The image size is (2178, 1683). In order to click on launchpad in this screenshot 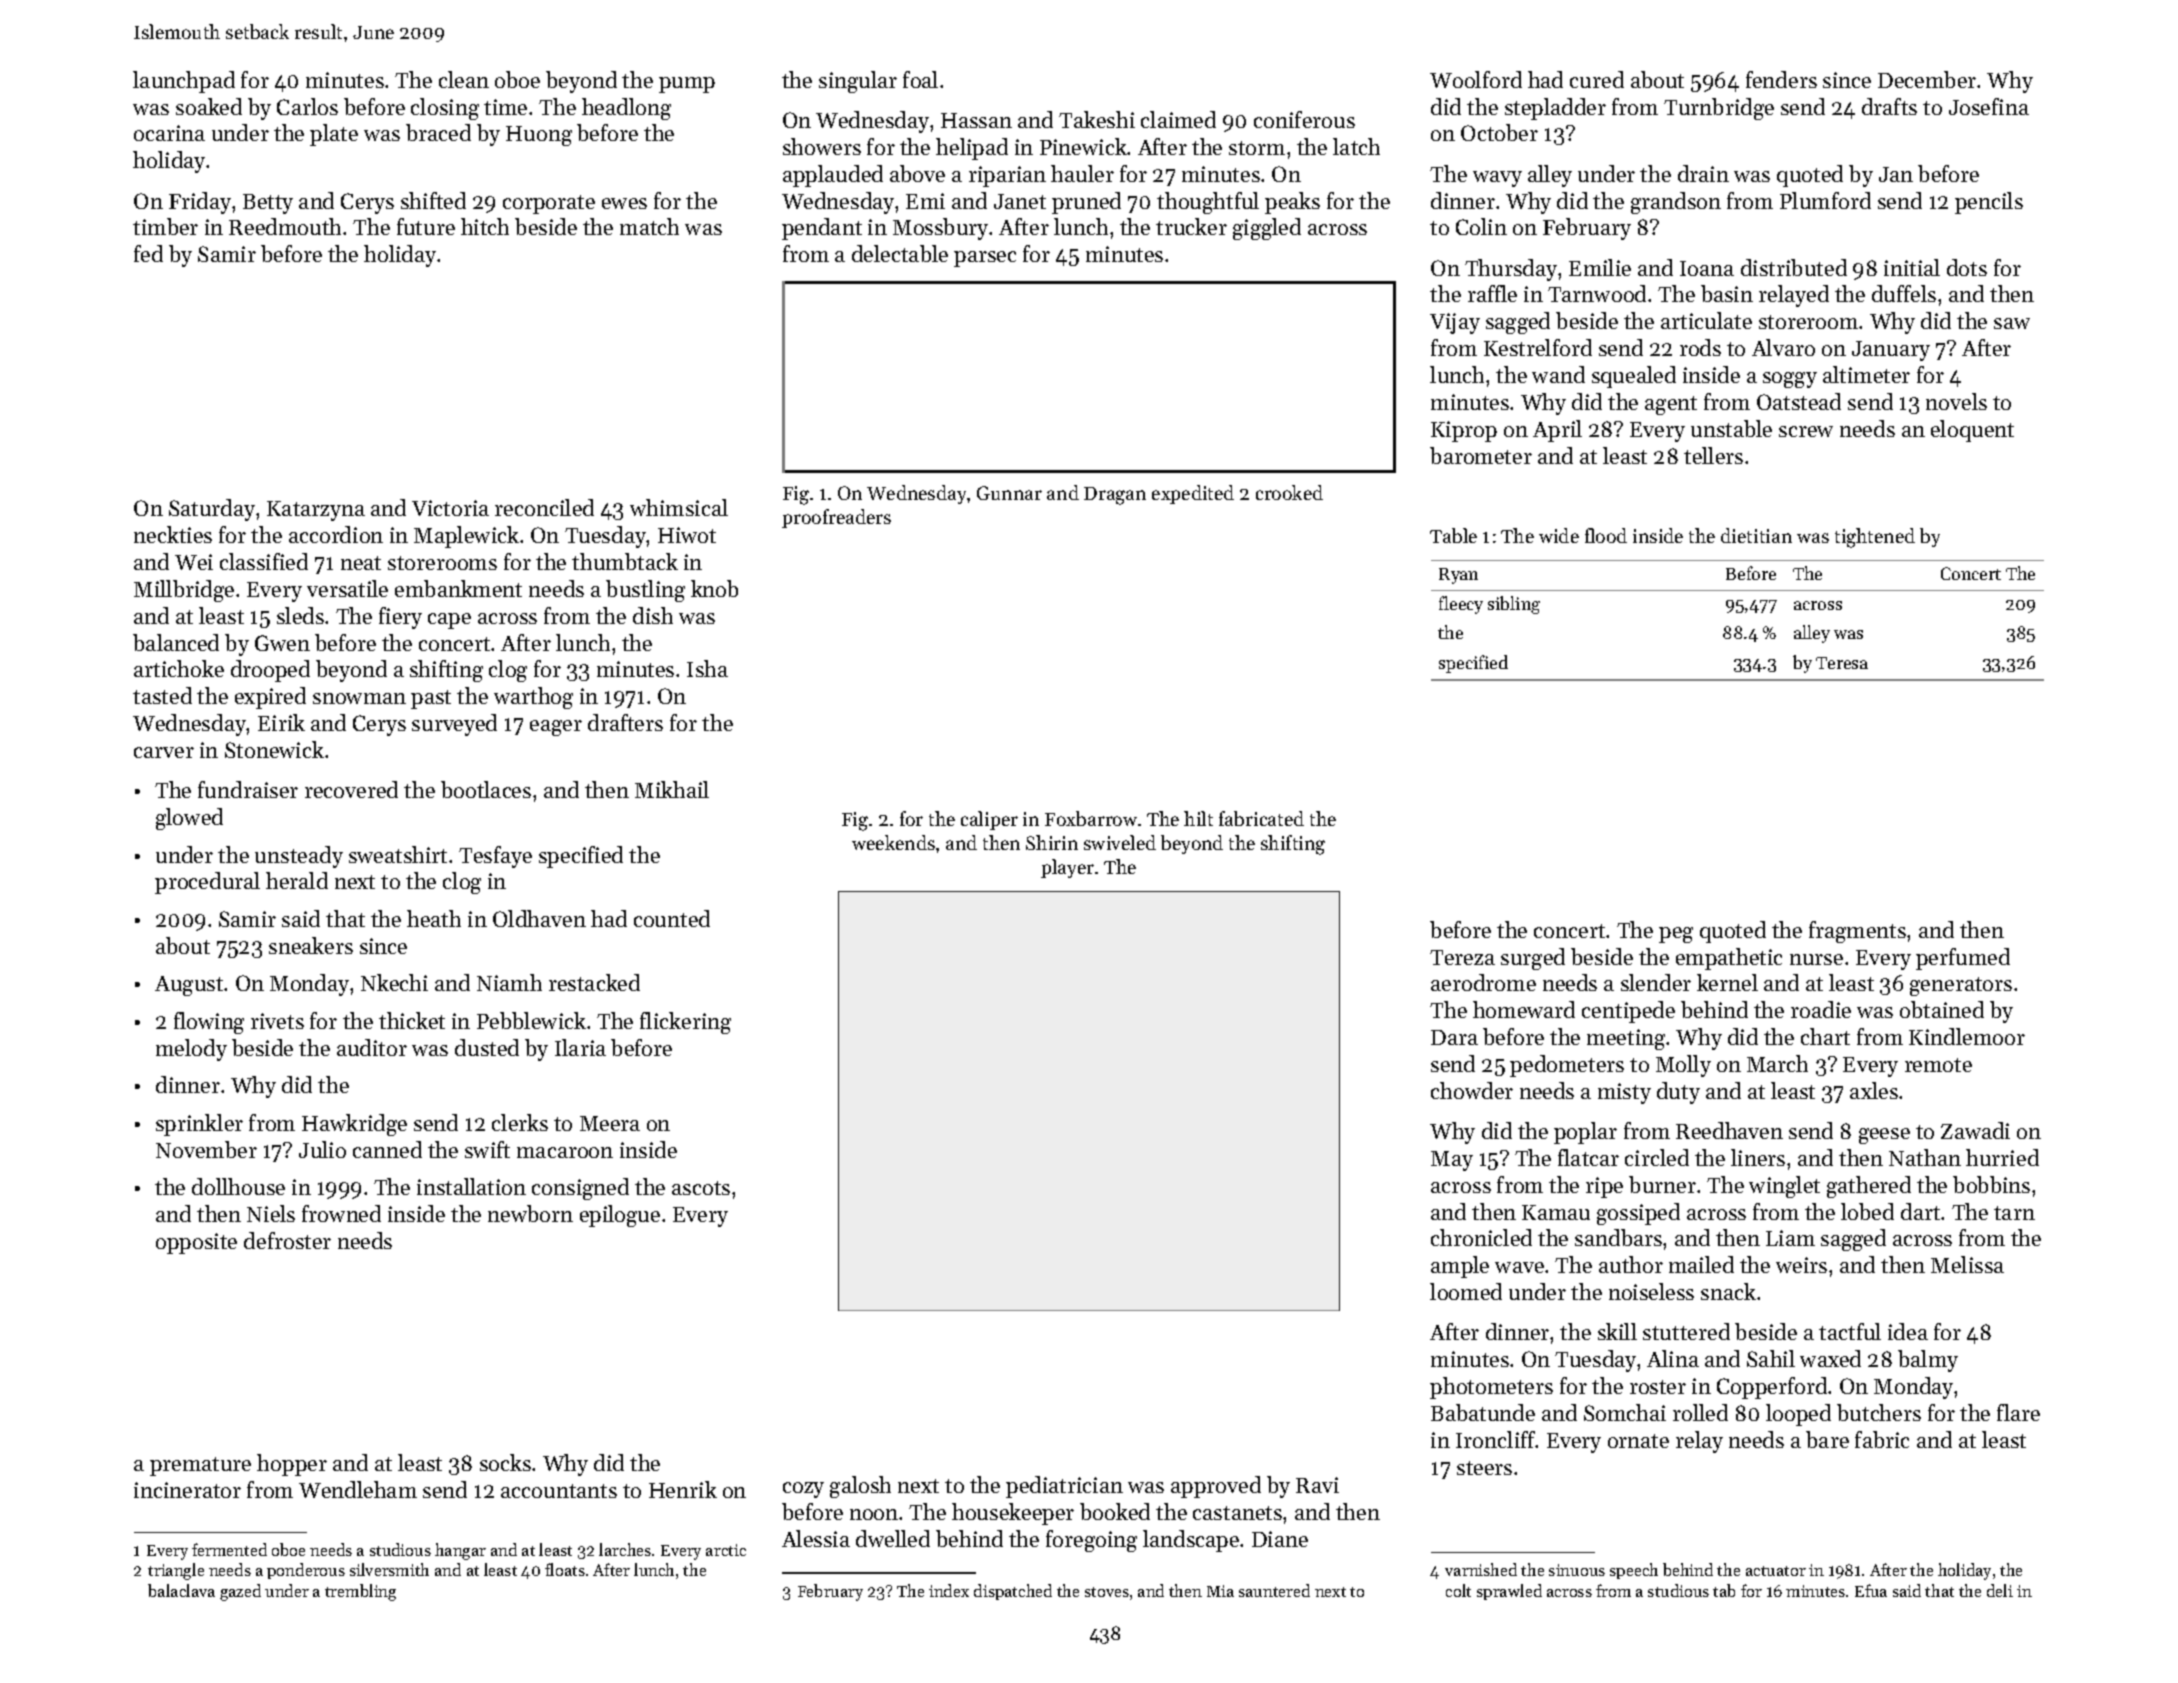, I will do `click(184, 82)`.
